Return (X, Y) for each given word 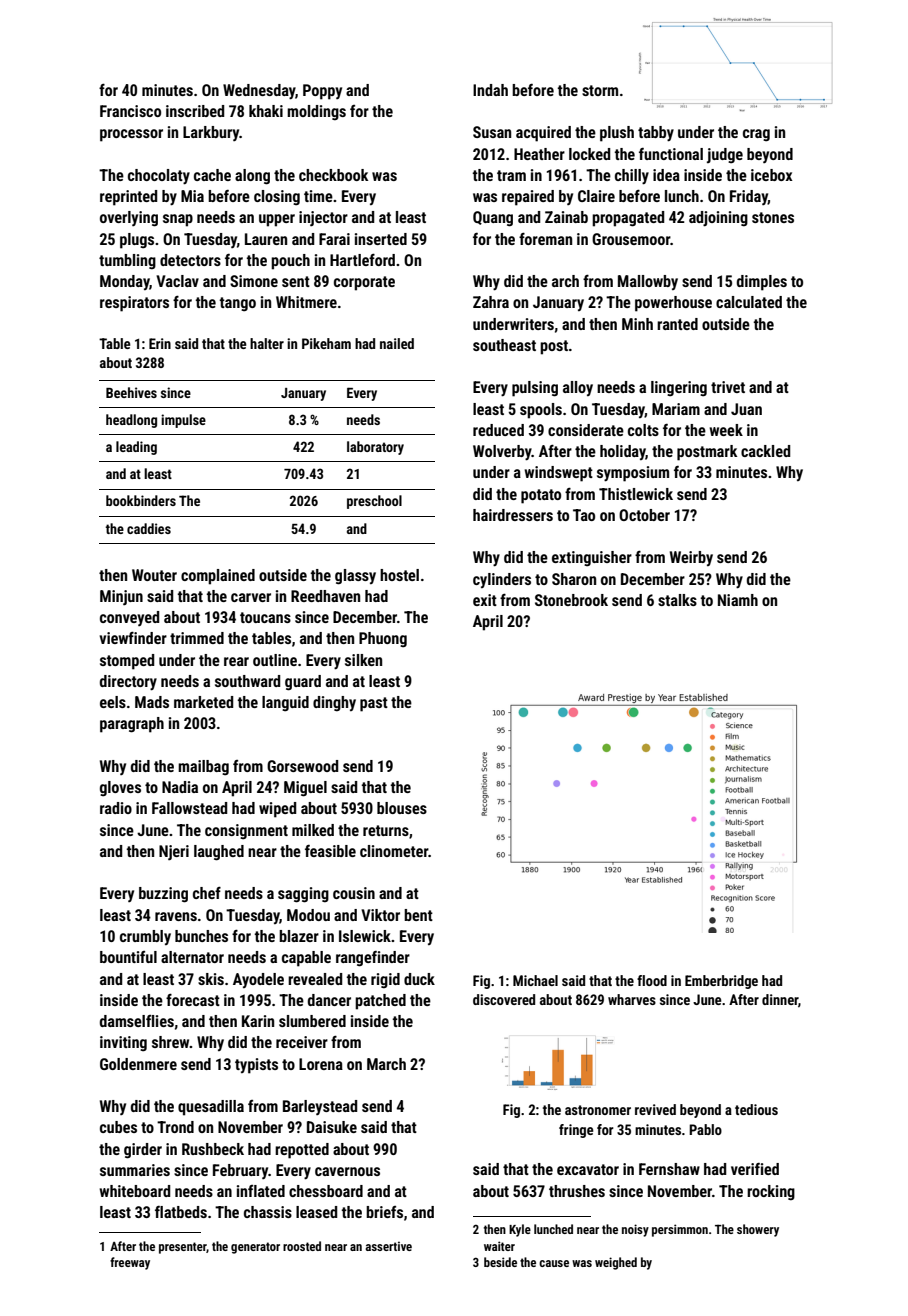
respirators (134, 304)
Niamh (738, 600)
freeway (130, 1263)
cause (554, 1263)
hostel (399, 575)
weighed (616, 1263)
